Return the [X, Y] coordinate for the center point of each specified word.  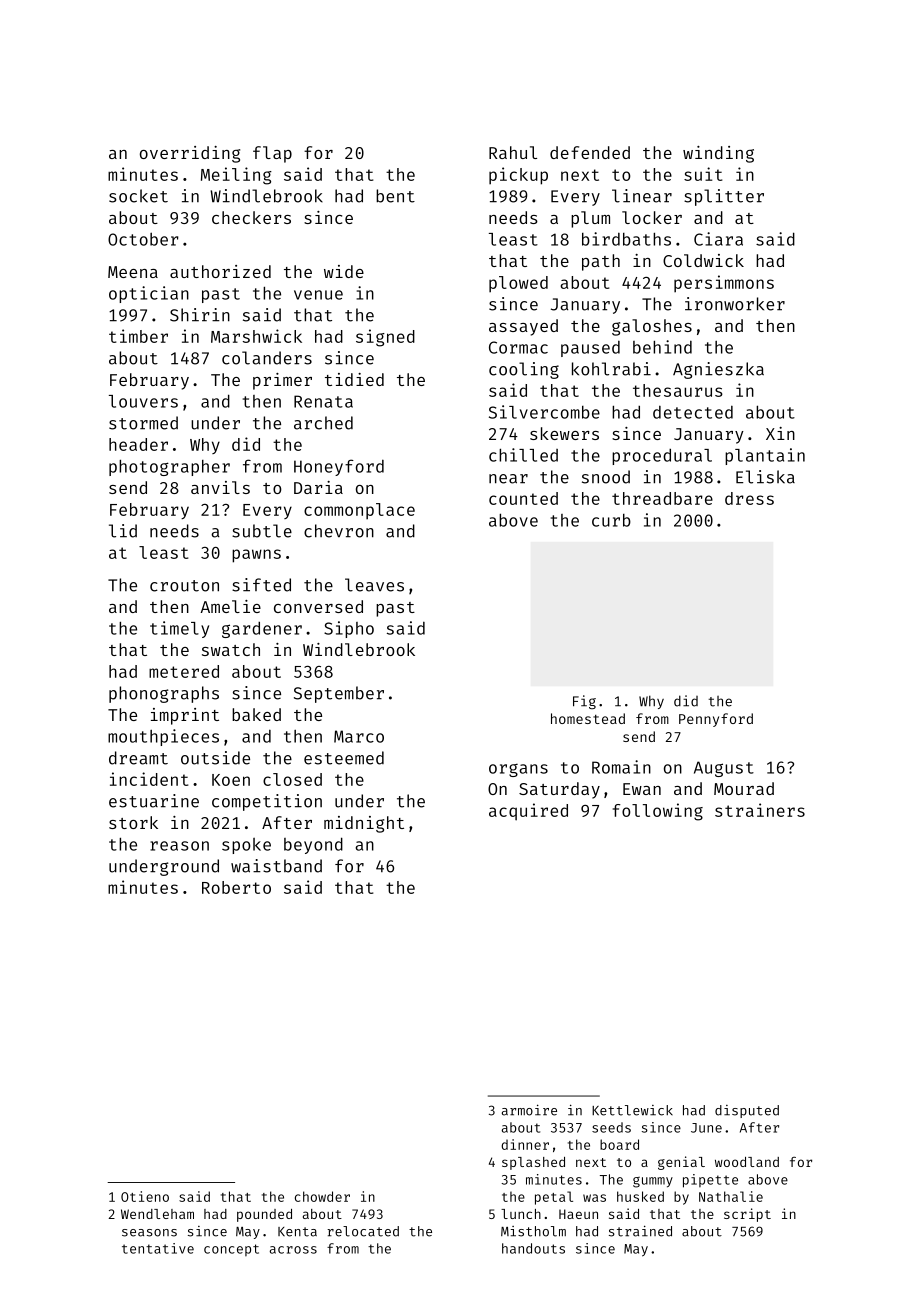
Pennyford [716, 720]
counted [523, 498]
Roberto [236, 887]
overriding [190, 154]
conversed [318, 606]
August [724, 769]
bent [395, 196]
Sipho [349, 629]
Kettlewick [632, 1110]
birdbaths [626, 239]
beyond [313, 845]
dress [749, 498]
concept [231, 1250]
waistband [276, 866]
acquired [528, 812]
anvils [220, 487]
